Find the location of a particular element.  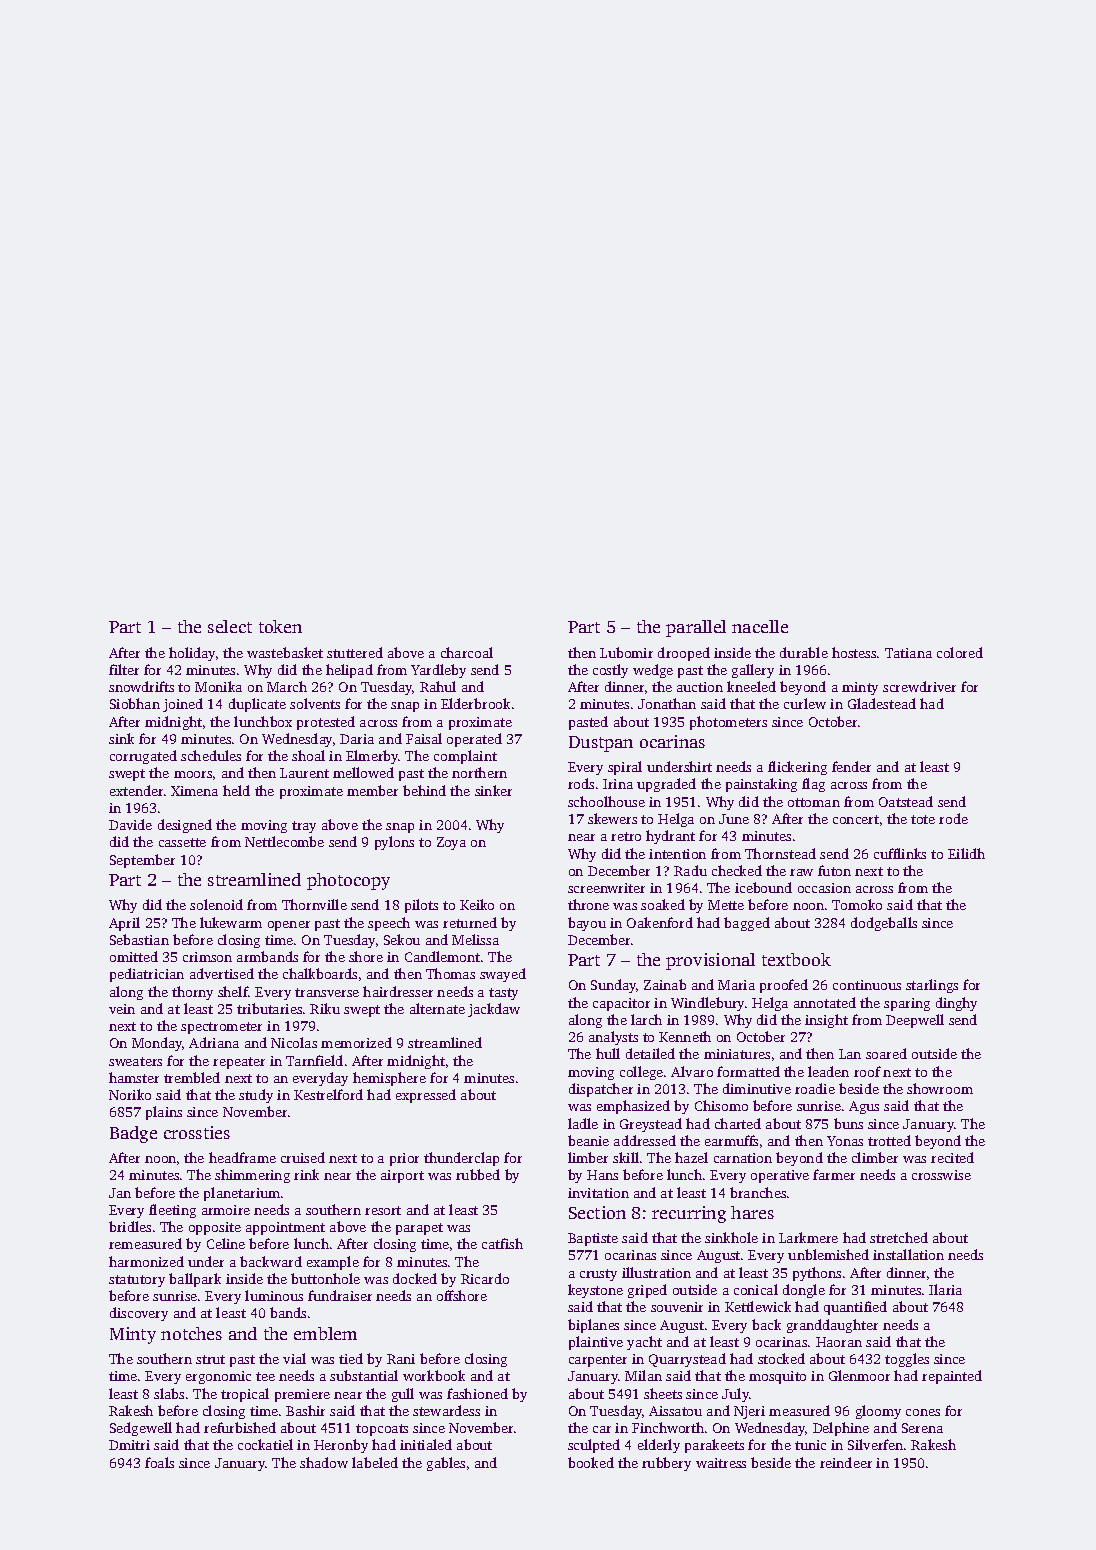

cassette is located at coordinates (182, 842).
